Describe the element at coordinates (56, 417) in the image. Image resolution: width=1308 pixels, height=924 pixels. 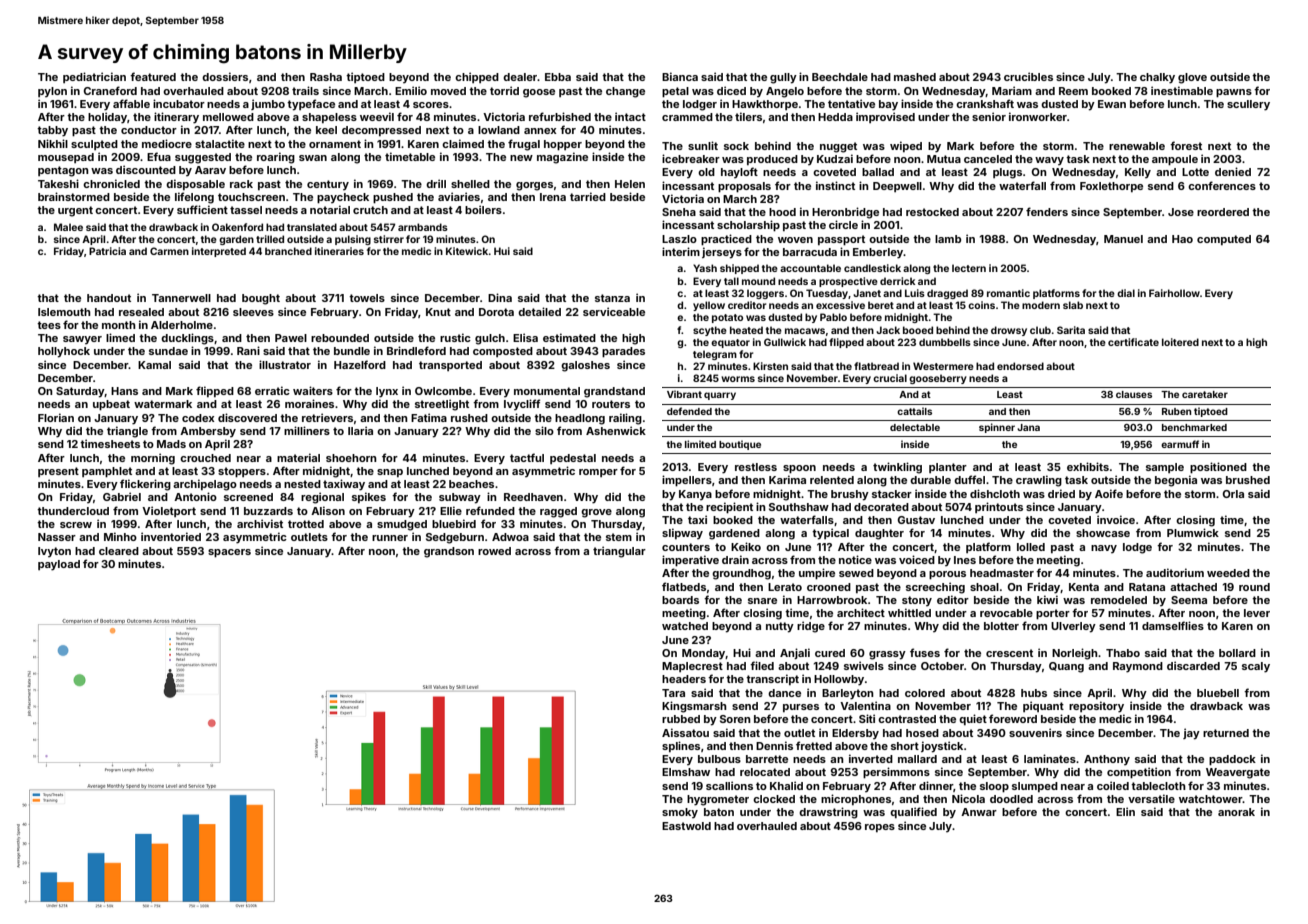
I see `Florian` at that location.
